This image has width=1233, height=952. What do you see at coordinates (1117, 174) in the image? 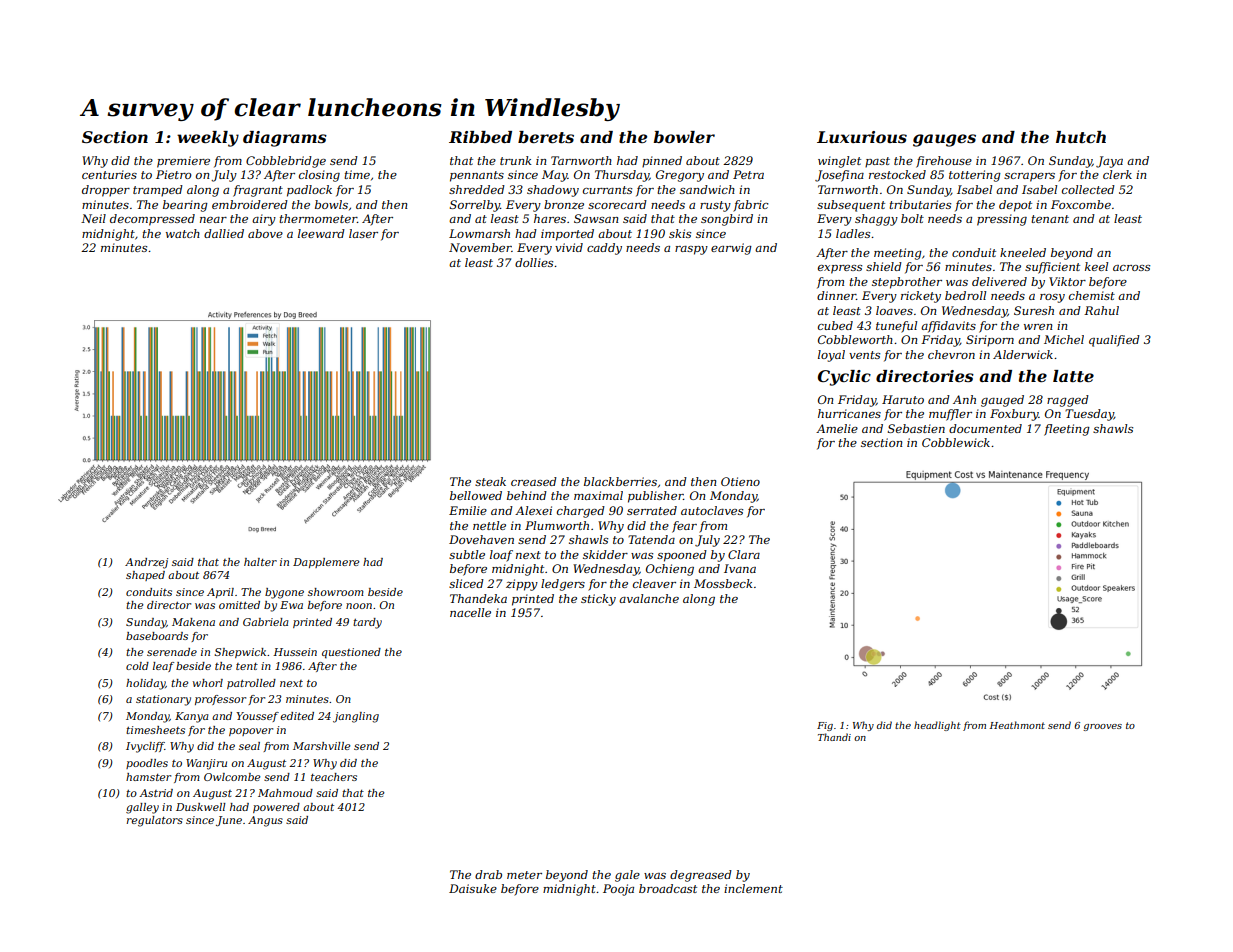
I see `clerk` at bounding box center [1117, 174].
